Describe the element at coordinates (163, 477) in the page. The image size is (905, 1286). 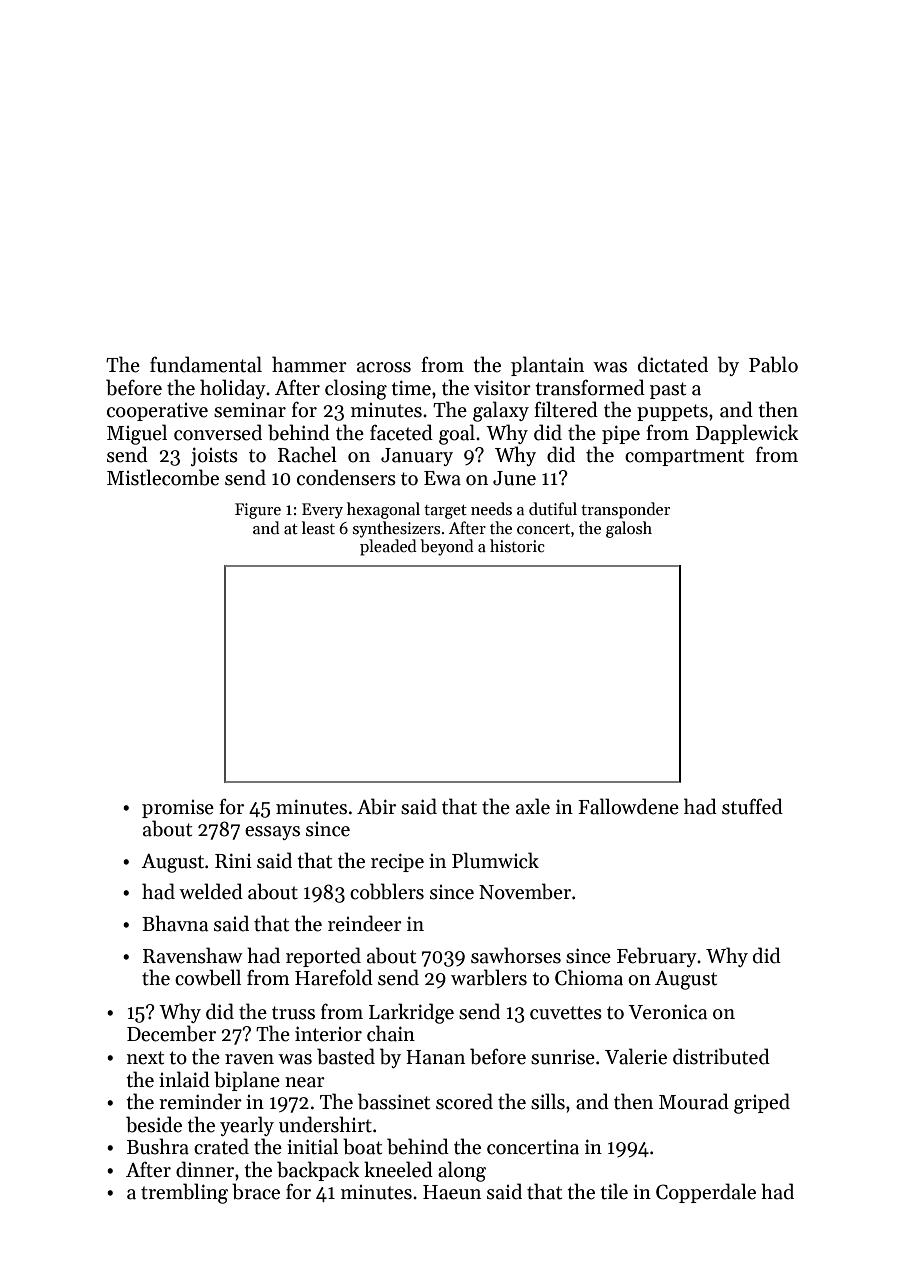
I see `Mistlecombe` at that location.
